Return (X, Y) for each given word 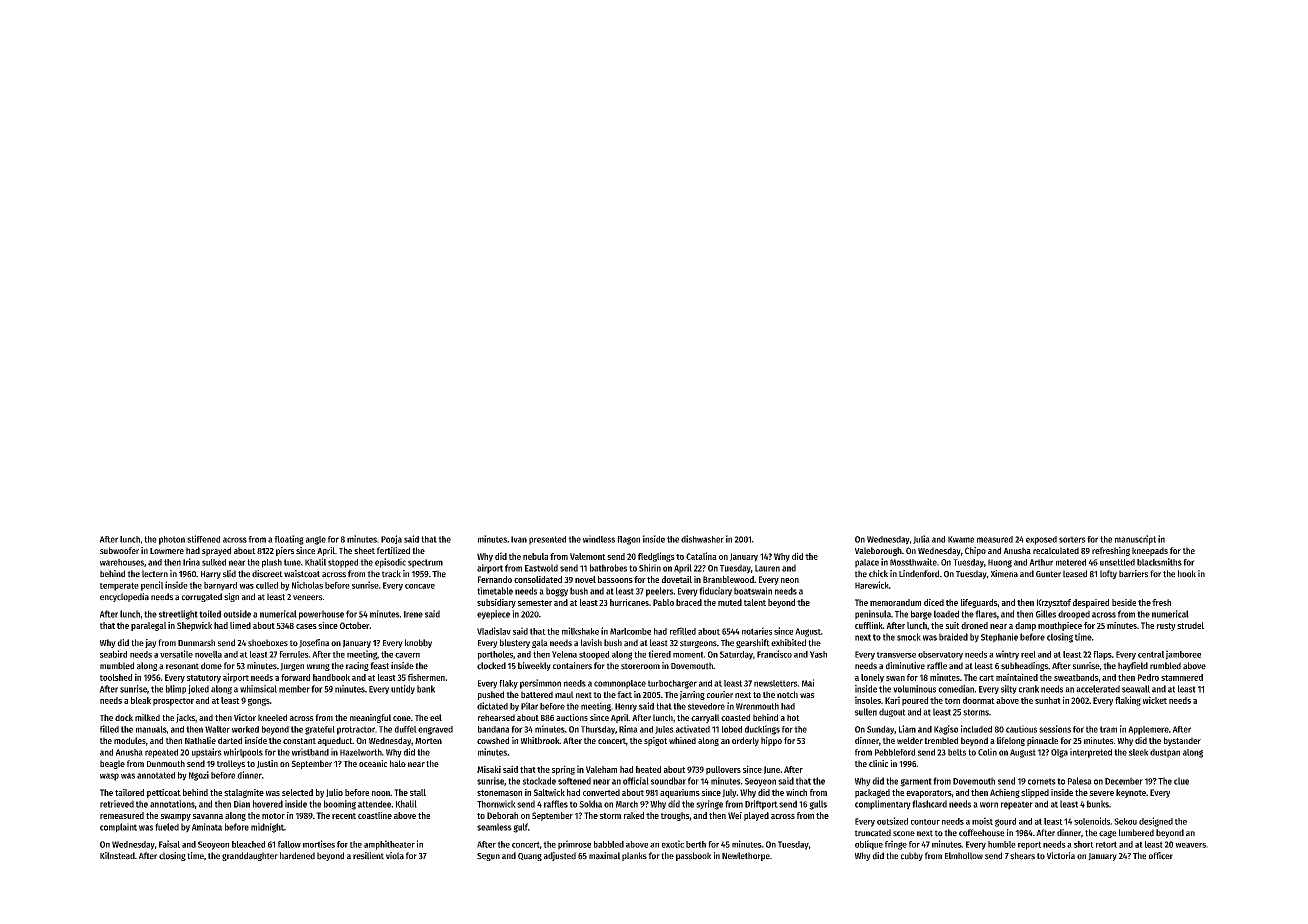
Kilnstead (117, 856)
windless (599, 539)
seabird (113, 654)
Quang (530, 857)
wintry (1007, 655)
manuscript (1135, 540)
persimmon (540, 684)
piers (285, 551)
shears (1022, 856)
